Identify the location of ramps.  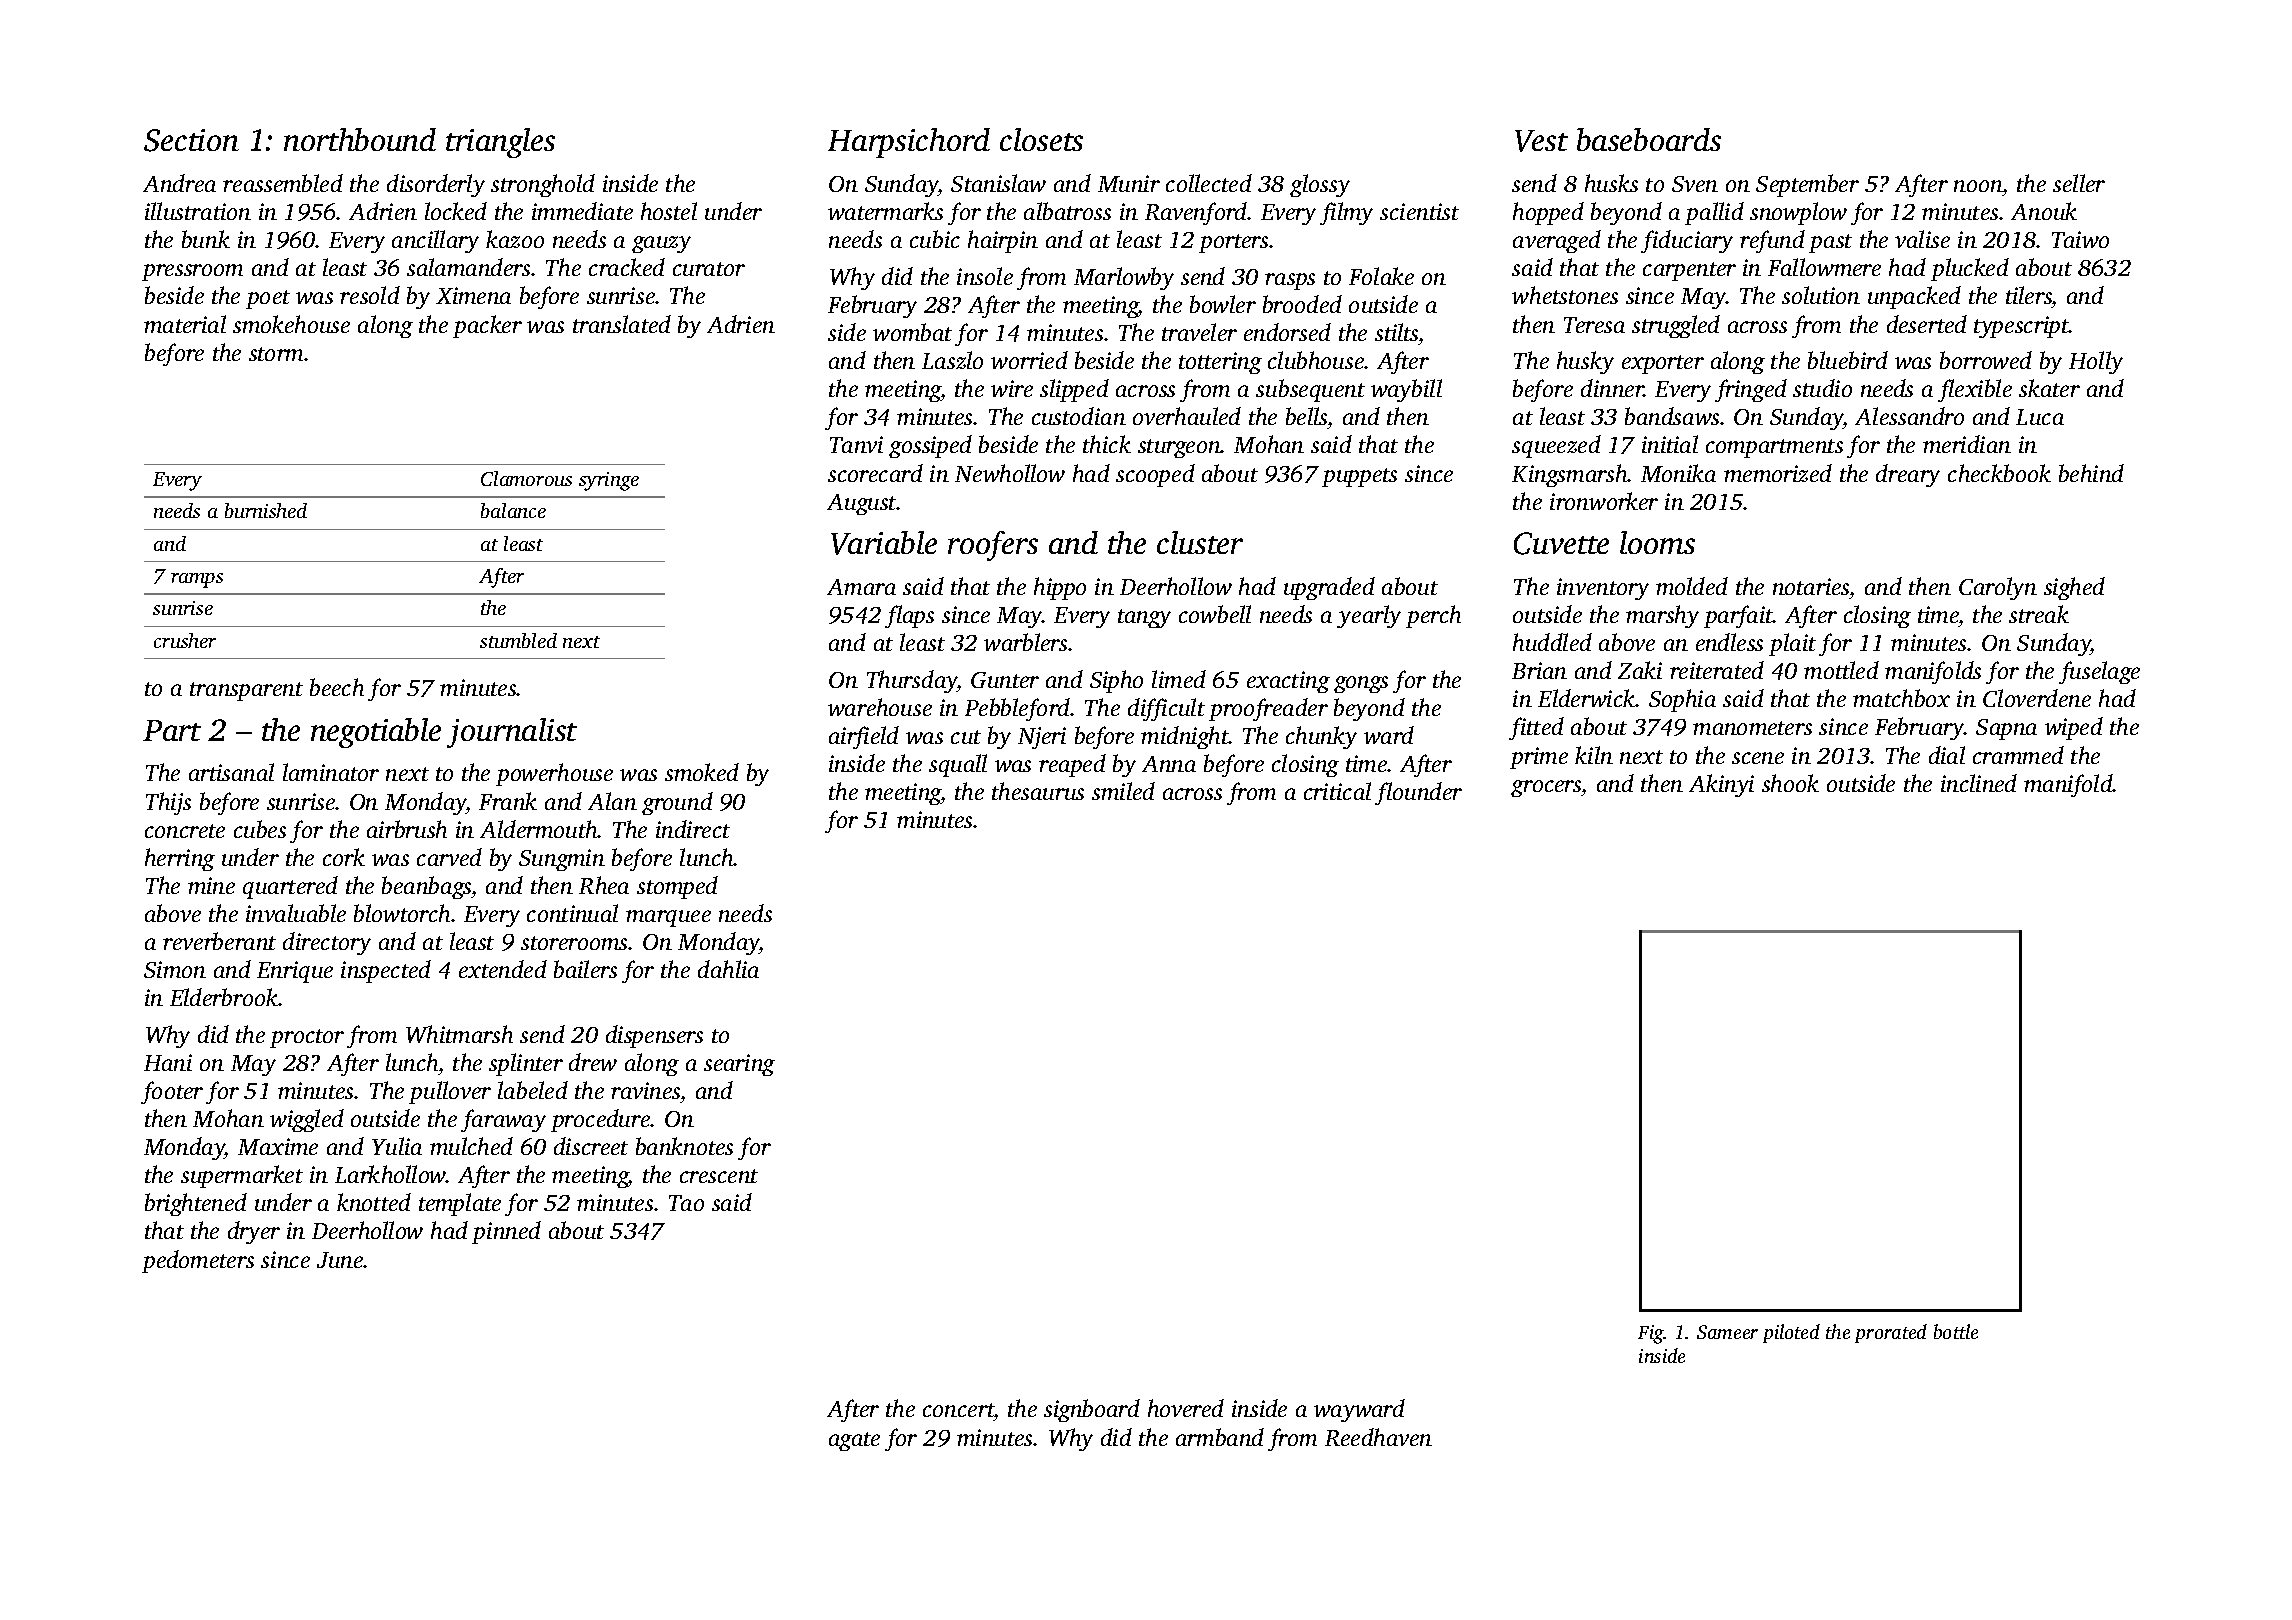
(197, 580).
